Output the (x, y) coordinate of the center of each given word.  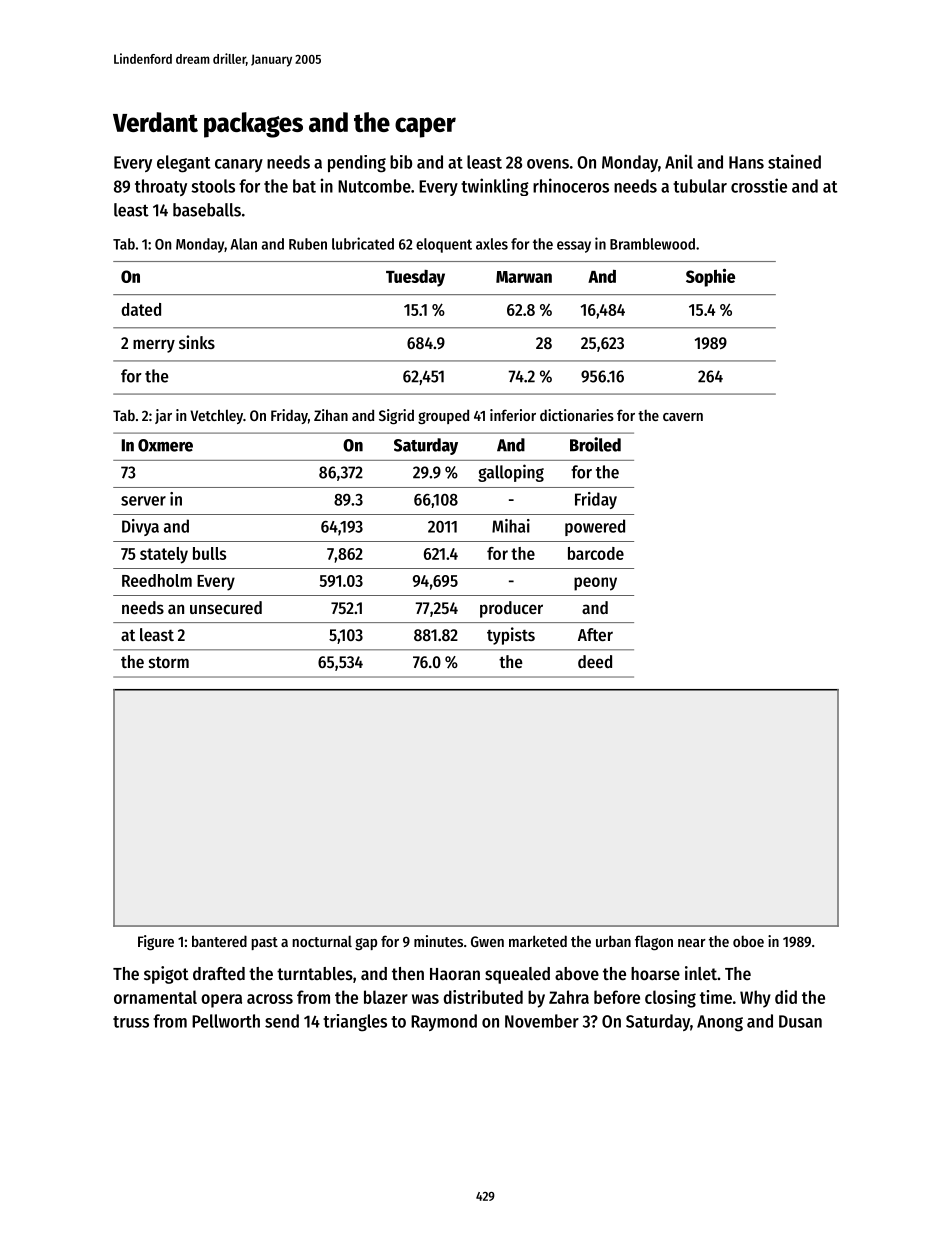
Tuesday (415, 278)
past (264, 943)
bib (401, 162)
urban (613, 941)
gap (366, 944)
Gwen (487, 941)
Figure (156, 942)
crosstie (759, 185)
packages (253, 125)
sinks (197, 342)
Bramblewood (652, 244)
